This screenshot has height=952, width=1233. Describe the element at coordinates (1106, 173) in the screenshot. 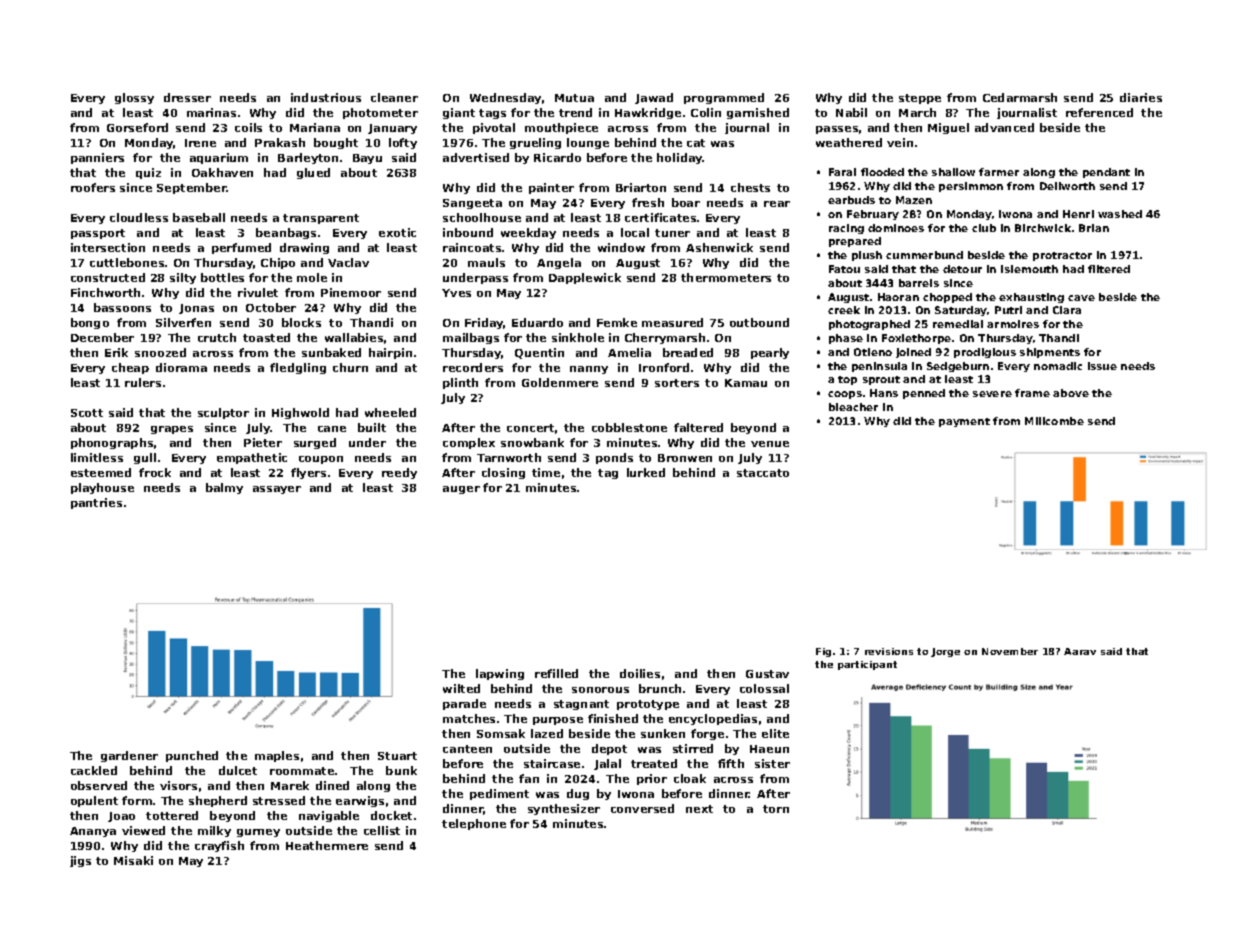

I see `pendant` at that location.
